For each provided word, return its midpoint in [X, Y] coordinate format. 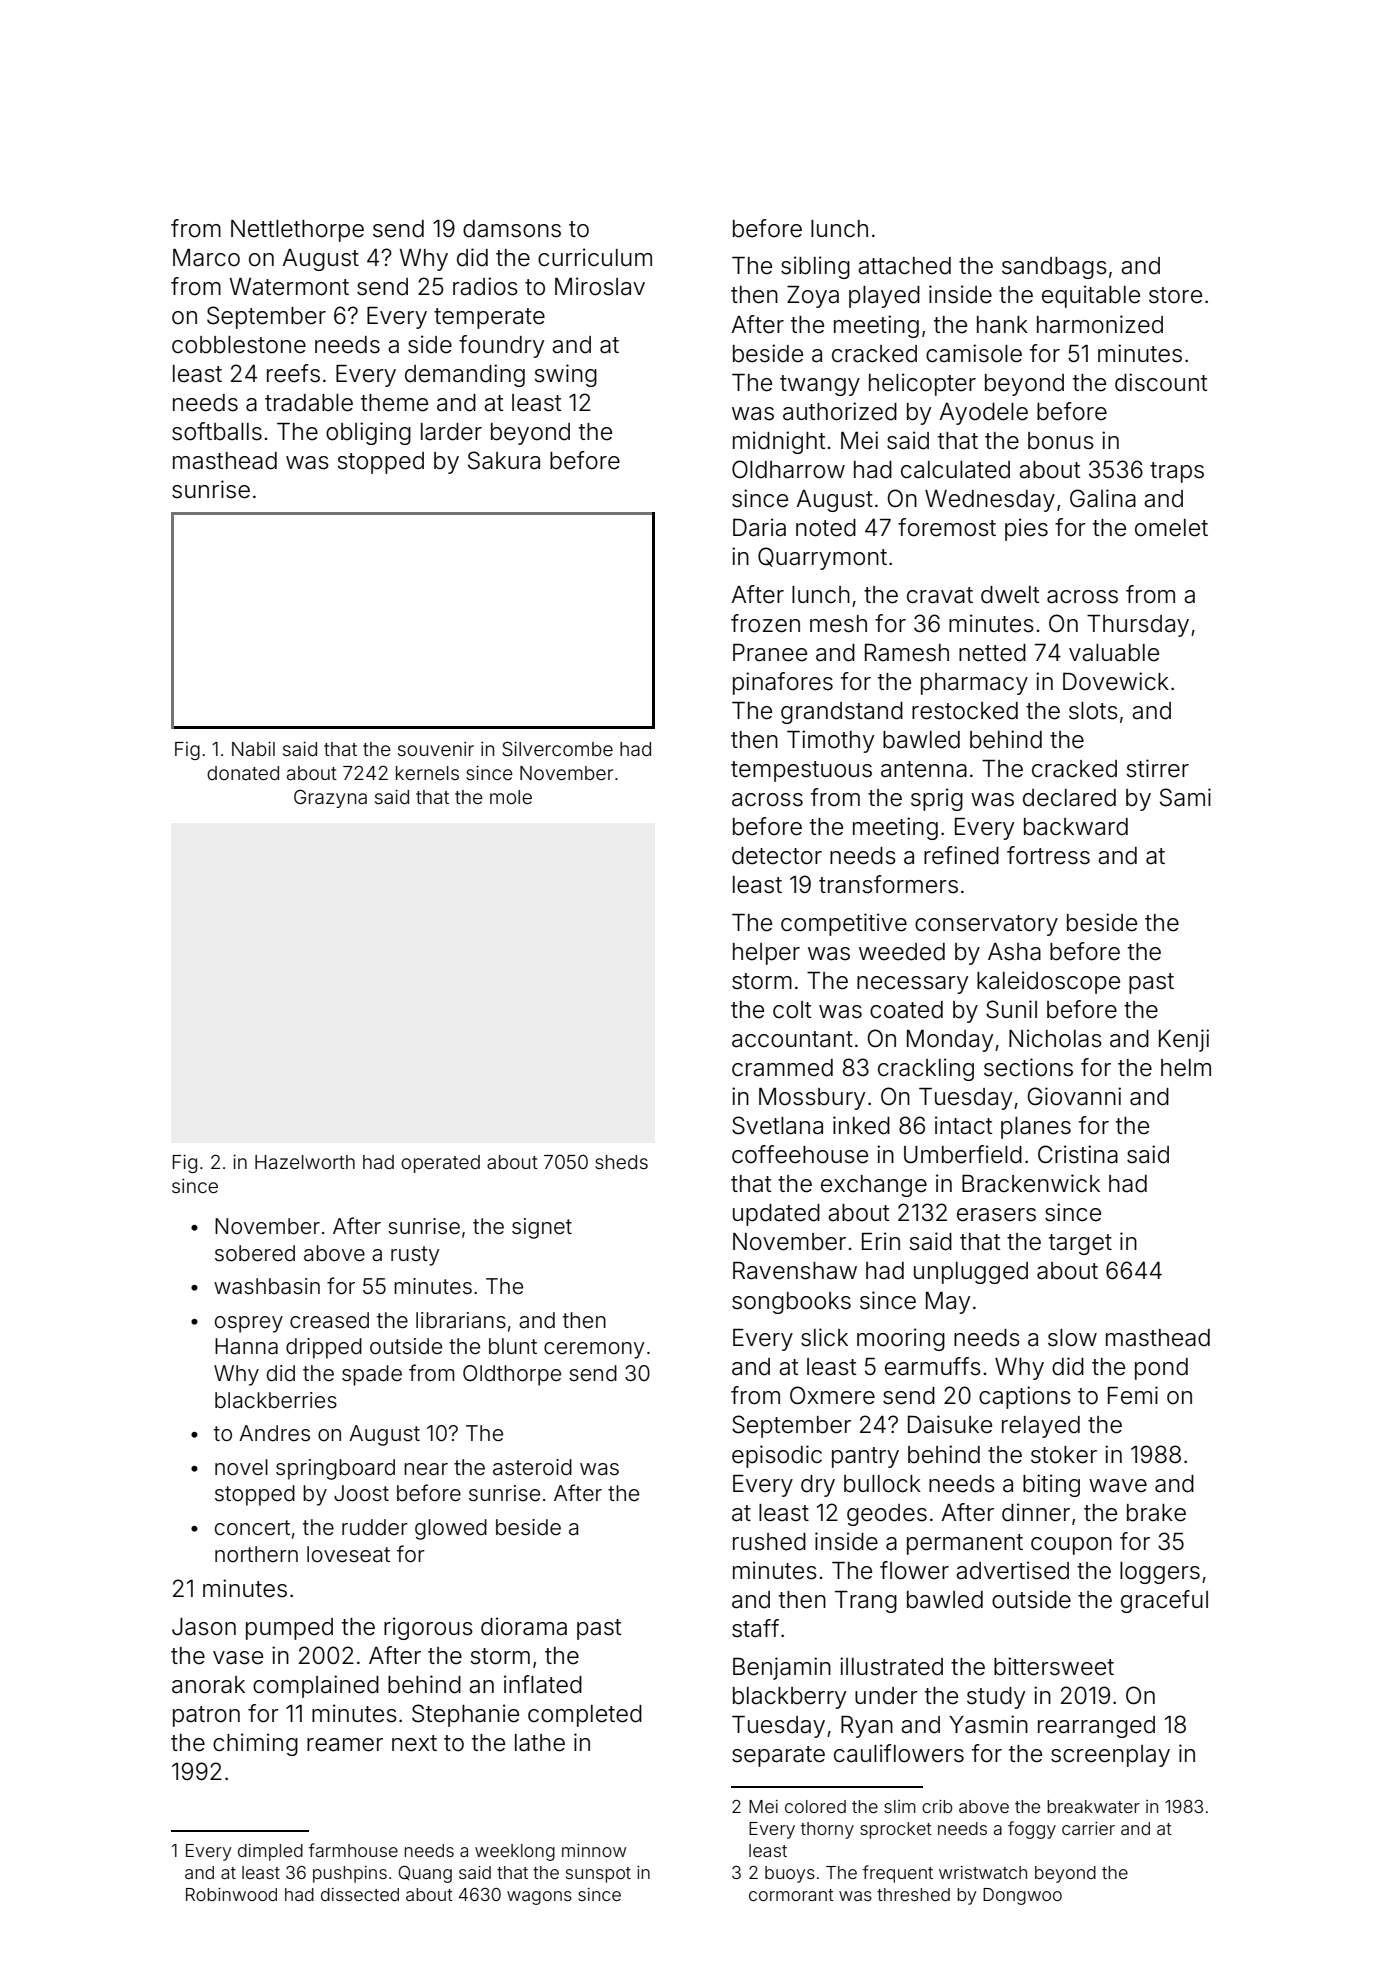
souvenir [436, 749]
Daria [759, 527]
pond [1161, 1369]
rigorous [428, 1628]
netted [992, 653]
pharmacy [974, 684]
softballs [217, 431]
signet [542, 1228]
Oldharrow [788, 469]
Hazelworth [305, 1162]
